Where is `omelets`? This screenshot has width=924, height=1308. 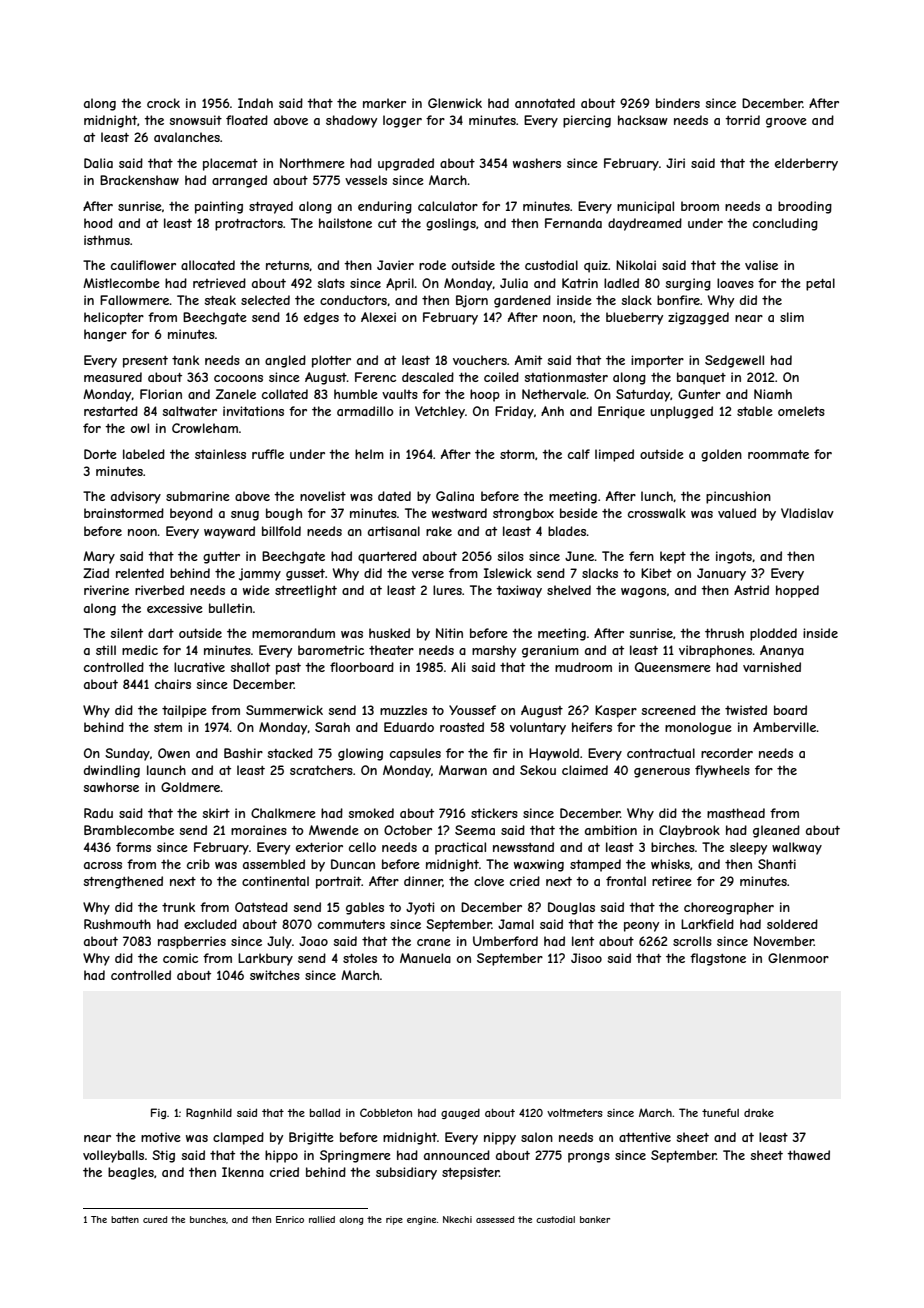 omelets is located at coordinates (801, 411).
